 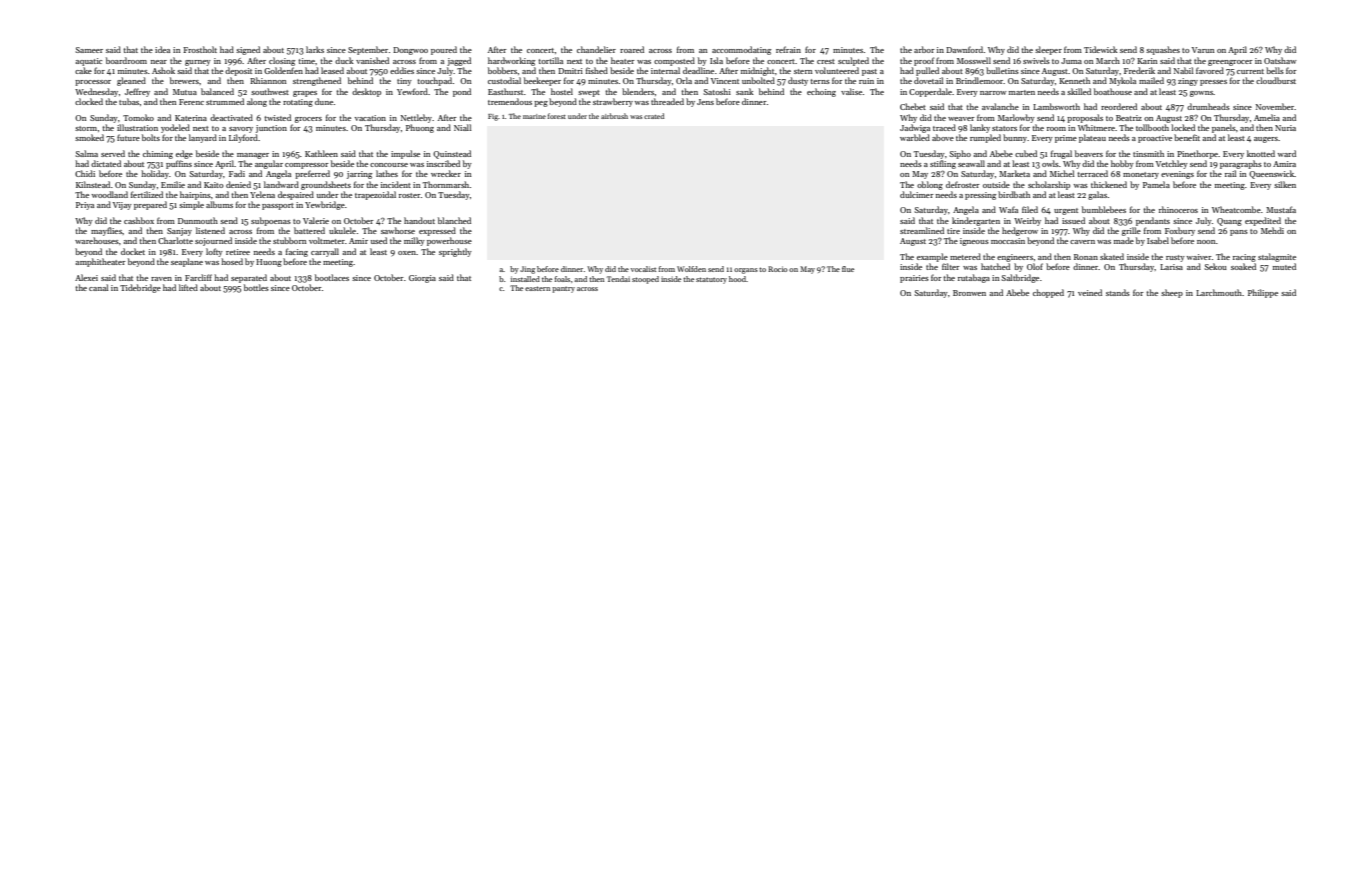 What do you see at coordinates (191, 102) in the page?
I see `Ferenc` at bounding box center [191, 102].
